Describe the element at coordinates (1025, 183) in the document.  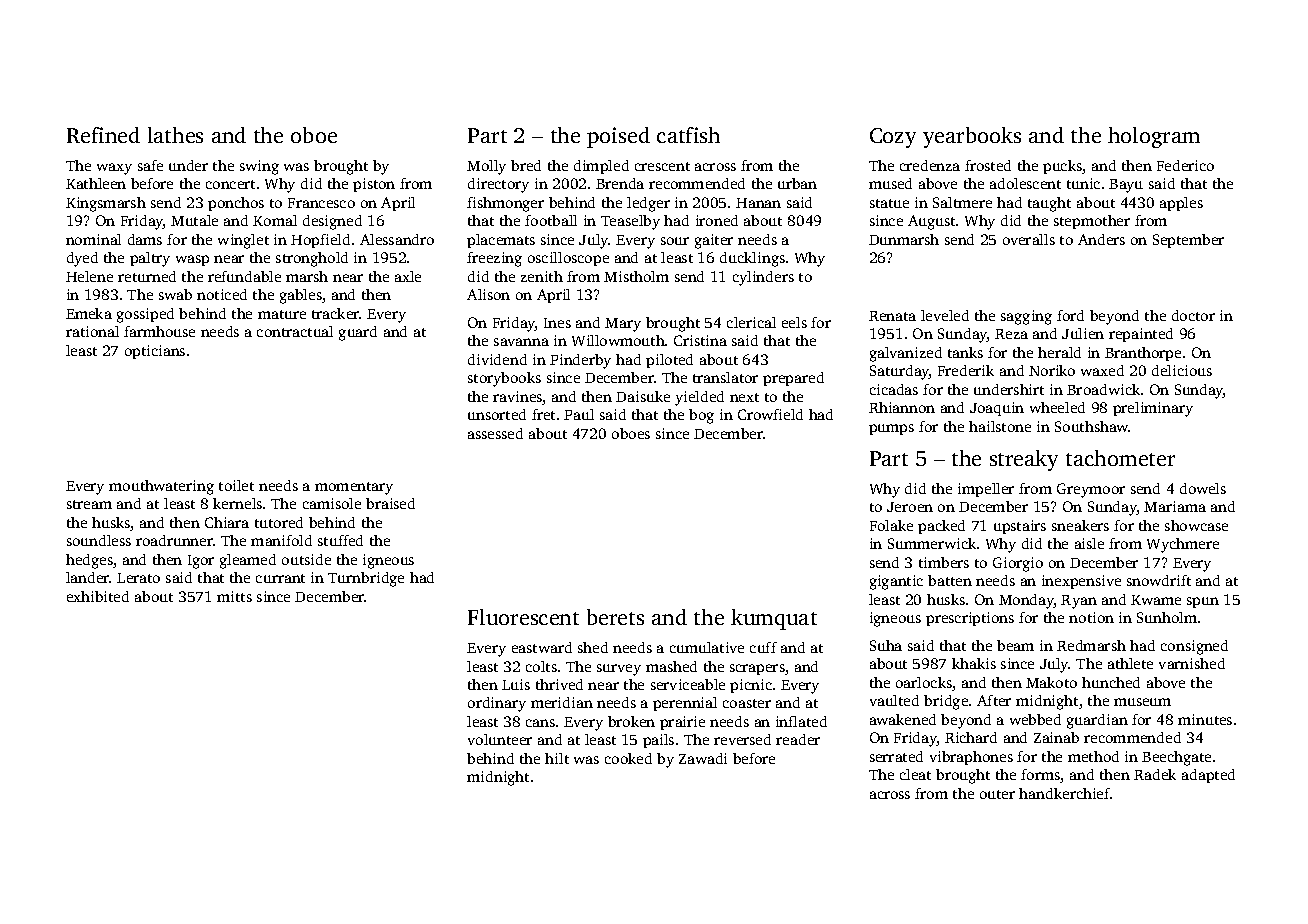
I see `adolescent` at that location.
